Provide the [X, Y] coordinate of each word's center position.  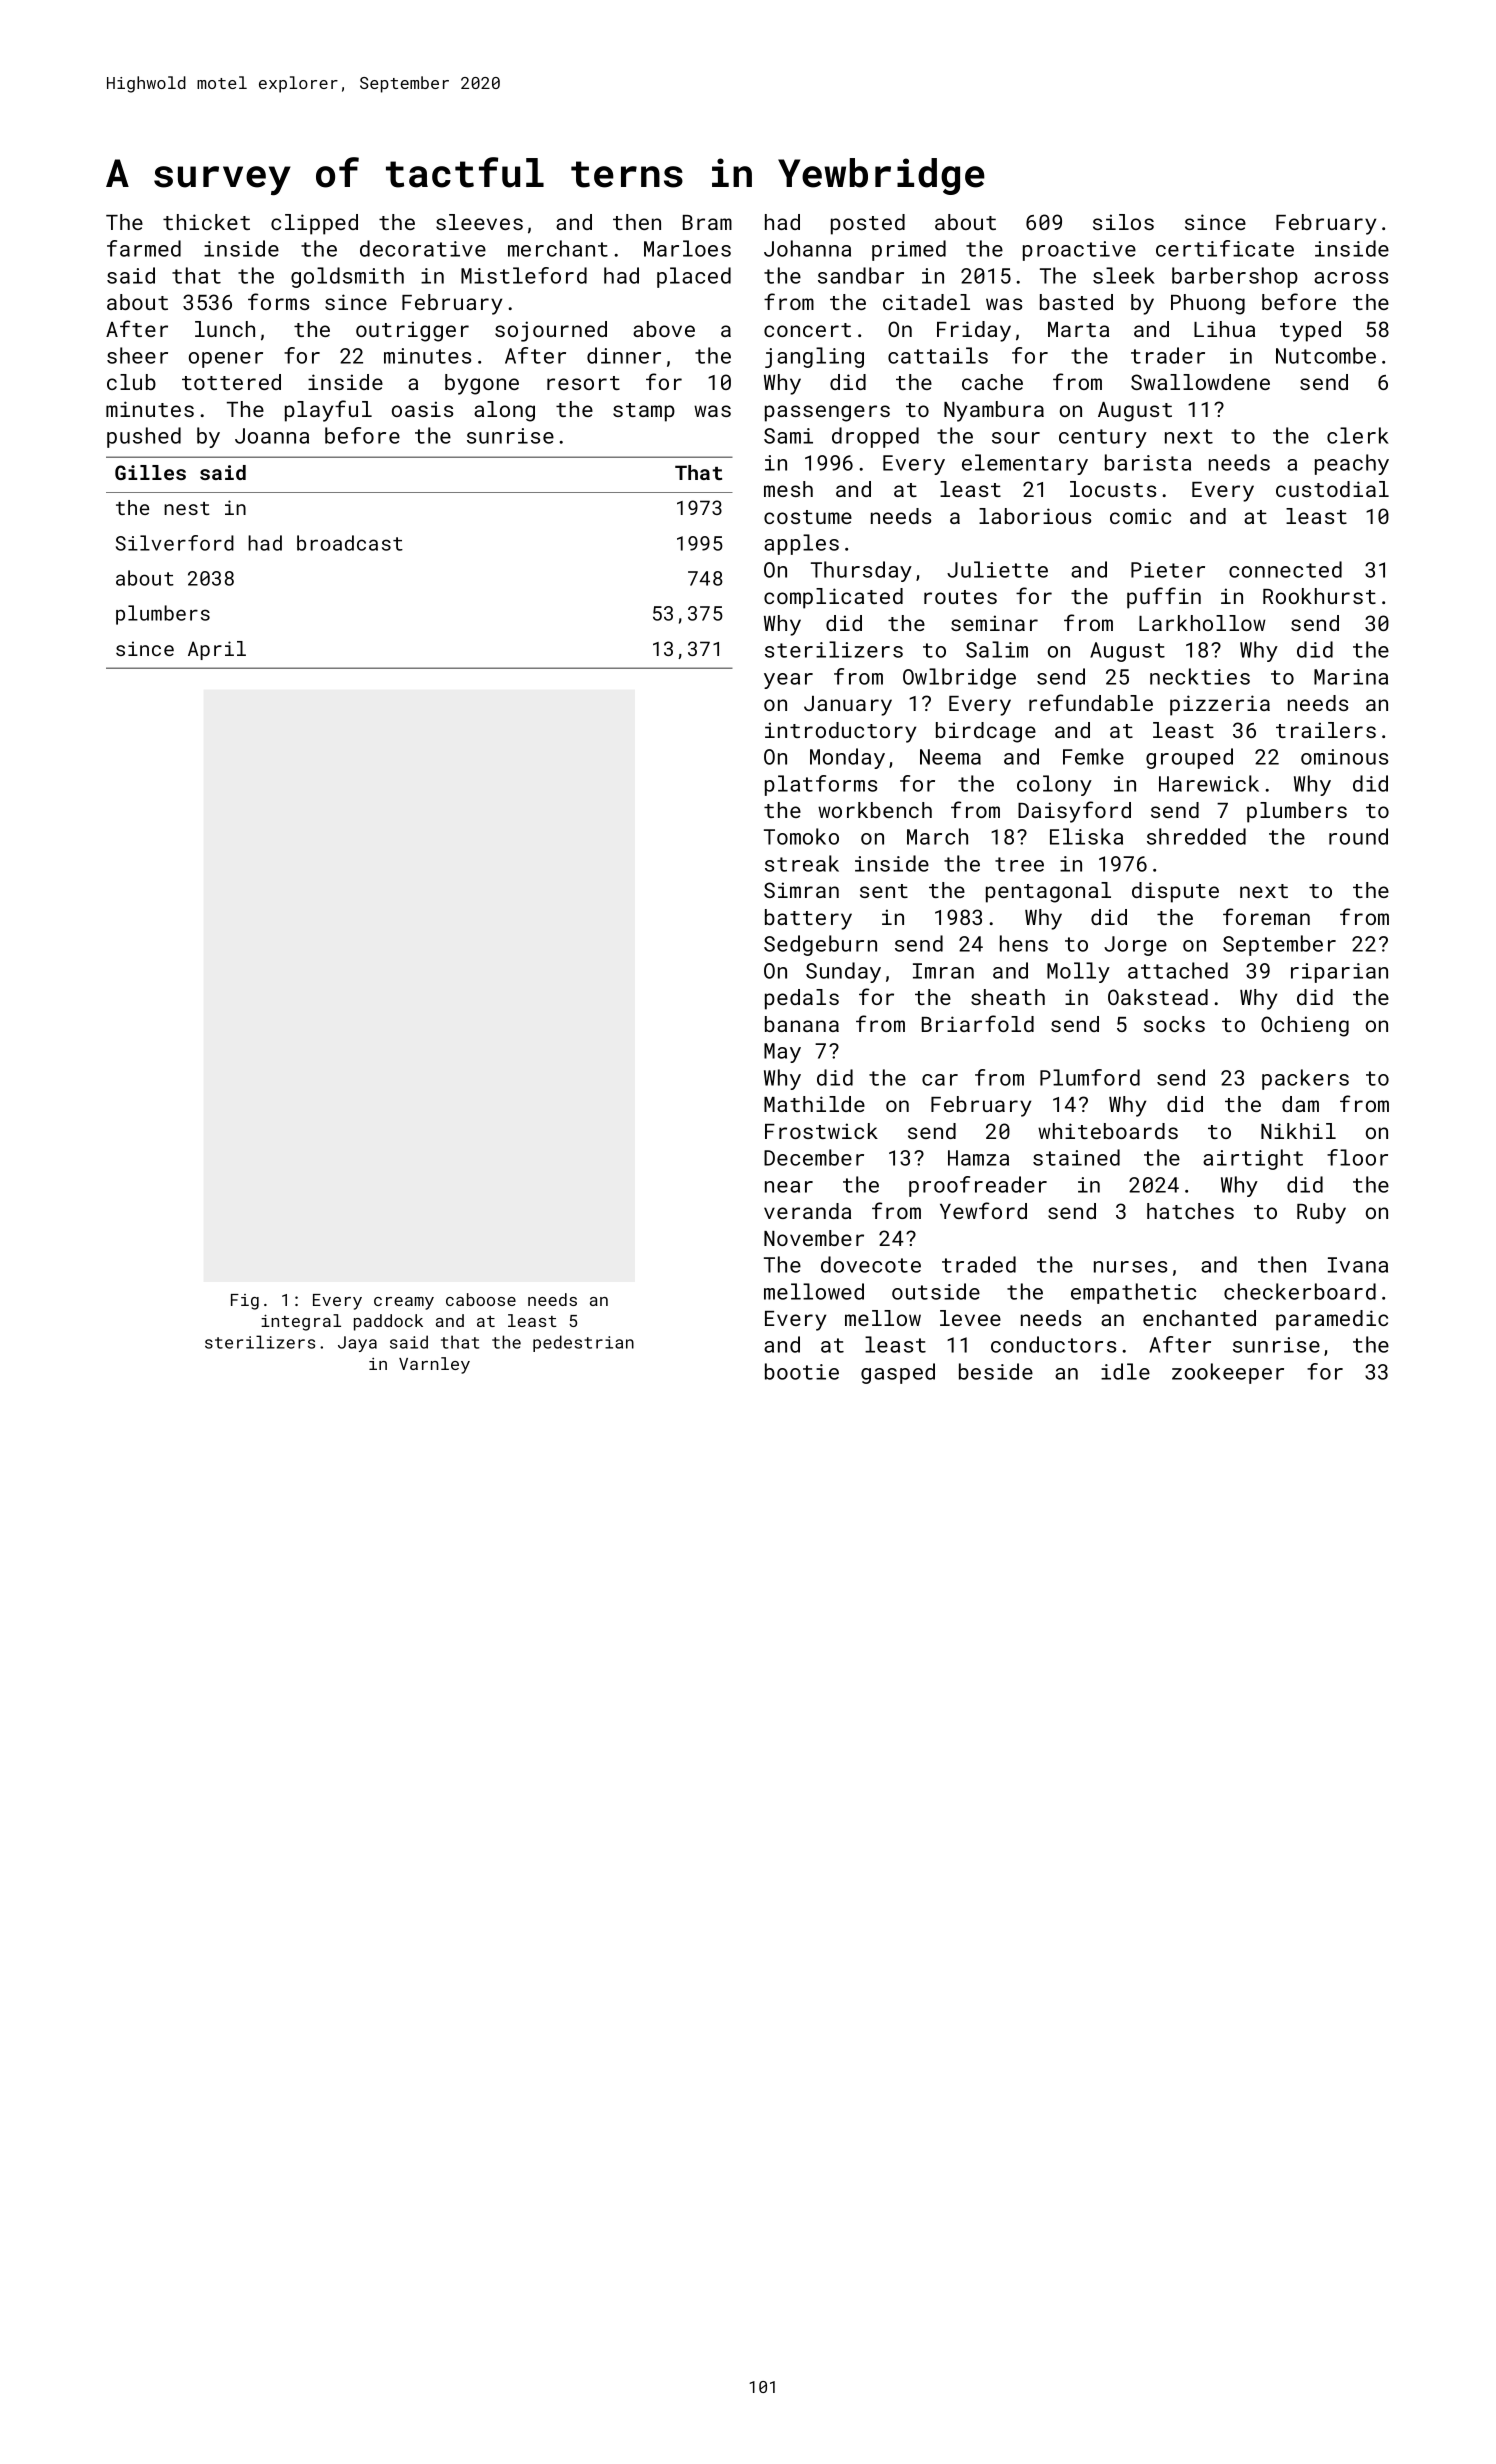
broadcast [350, 543]
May [782, 1053]
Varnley [434, 1365]
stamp [644, 412]
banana [802, 1024]
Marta [1078, 329]
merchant [558, 248]
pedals [802, 999]
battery [808, 919]
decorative [423, 248]
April [217, 650]
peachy [1352, 464]
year [788, 681]
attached [1178, 970]
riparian [1339, 973]
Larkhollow [1202, 623]
